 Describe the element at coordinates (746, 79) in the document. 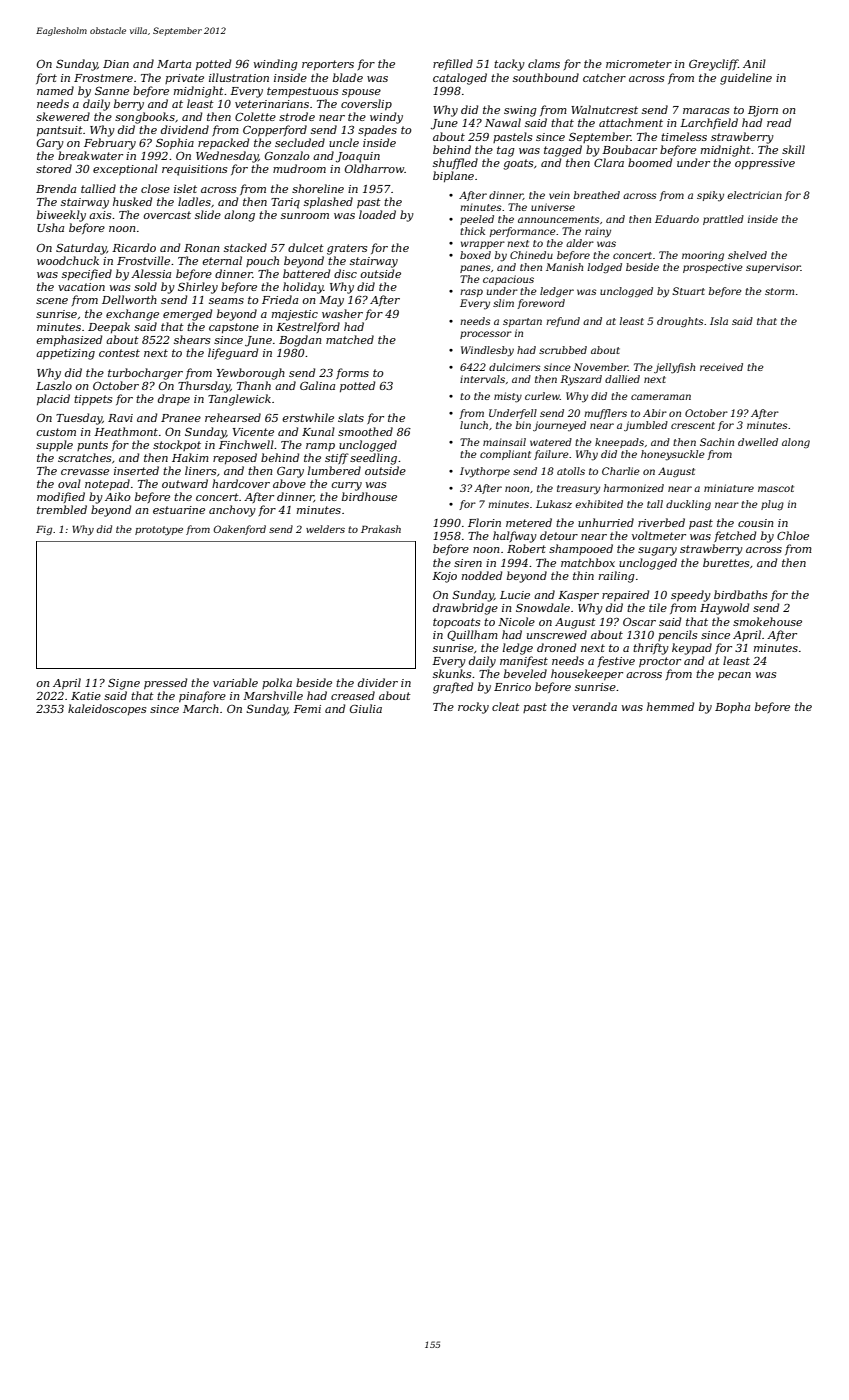

I see `guideline` at that location.
